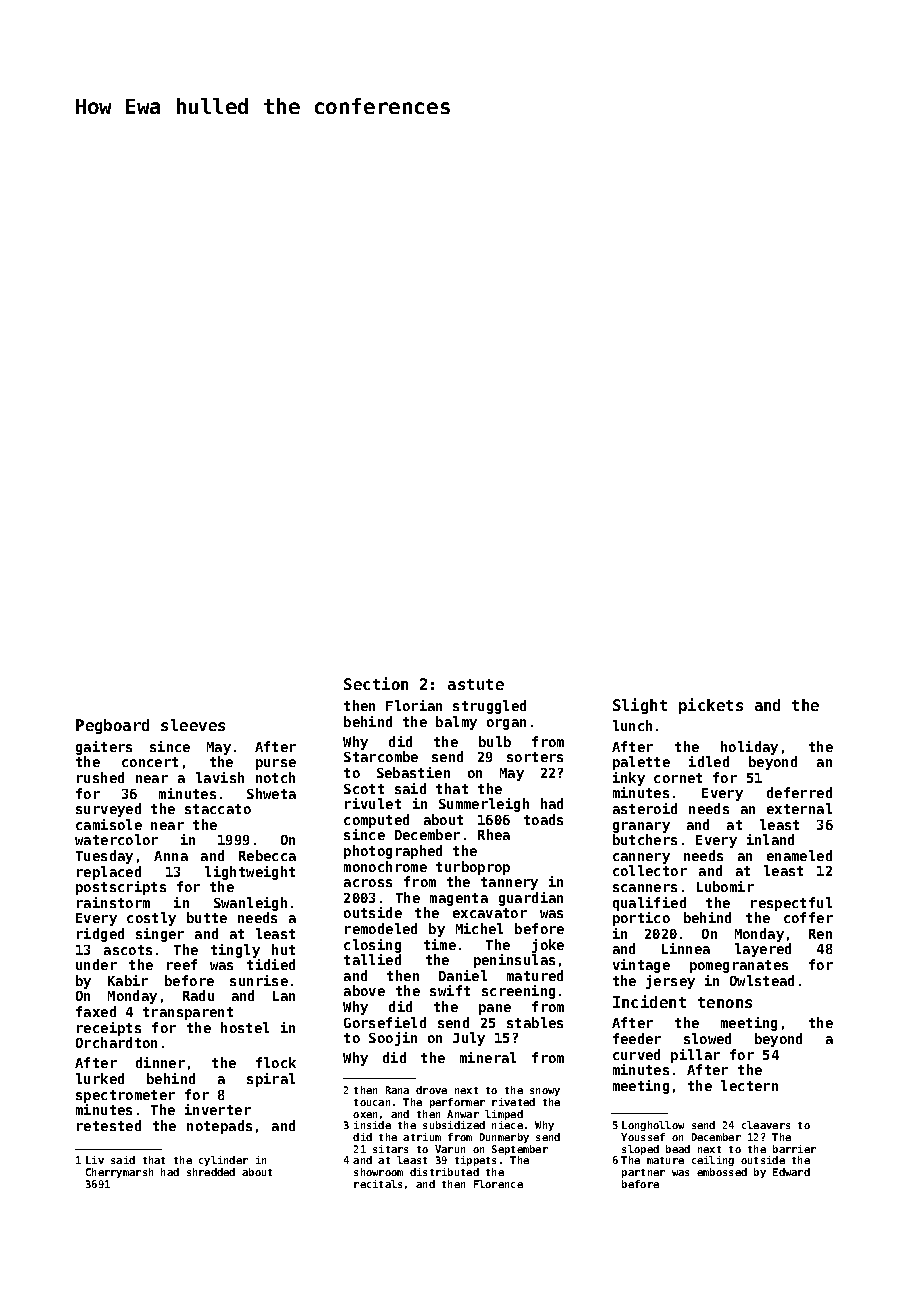 The image size is (908, 1316). What do you see at coordinates (770, 839) in the document?
I see `inland` at bounding box center [770, 839].
